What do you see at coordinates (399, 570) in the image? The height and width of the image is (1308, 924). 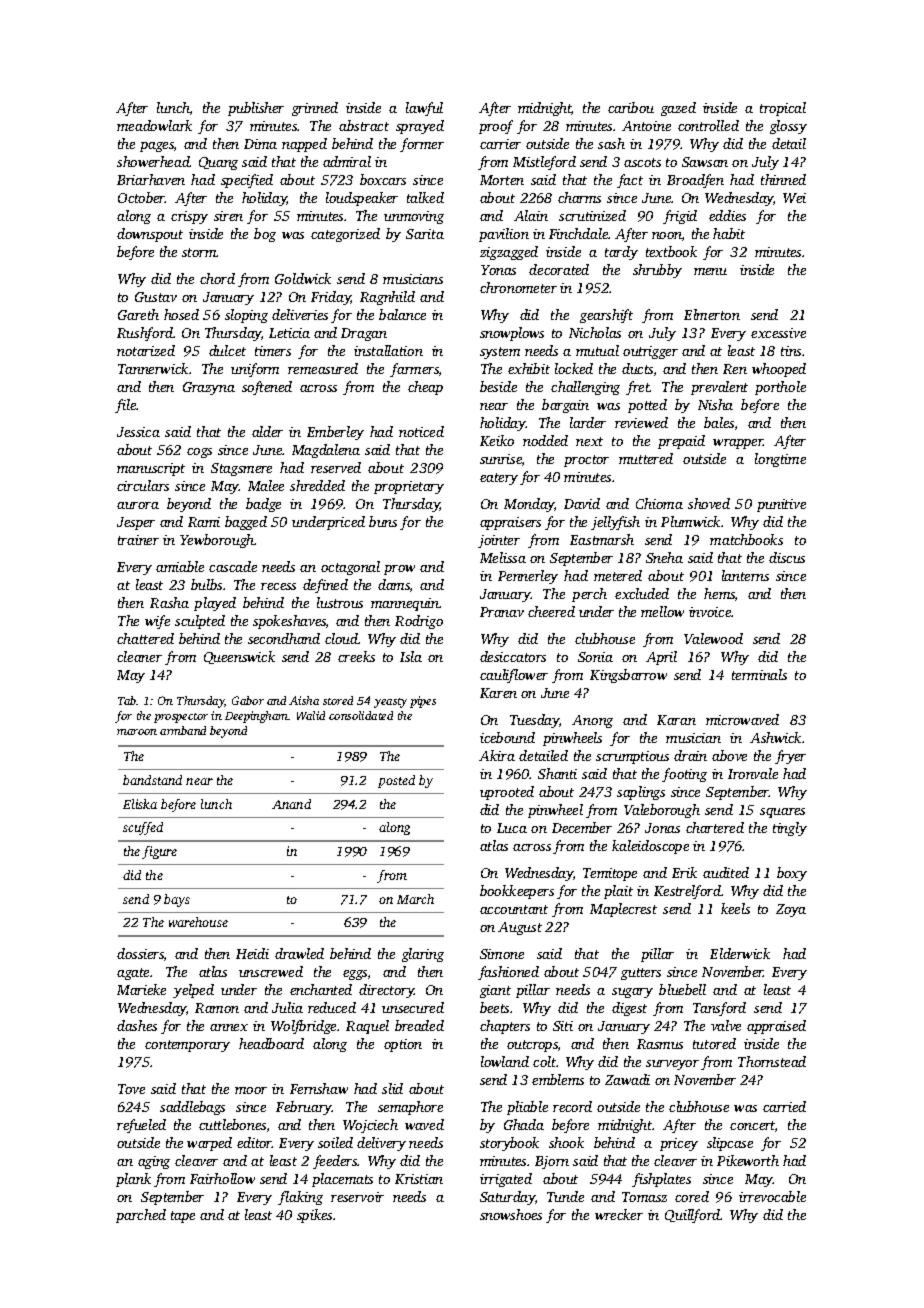 I see `prow` at bounding box center [399, 570].
